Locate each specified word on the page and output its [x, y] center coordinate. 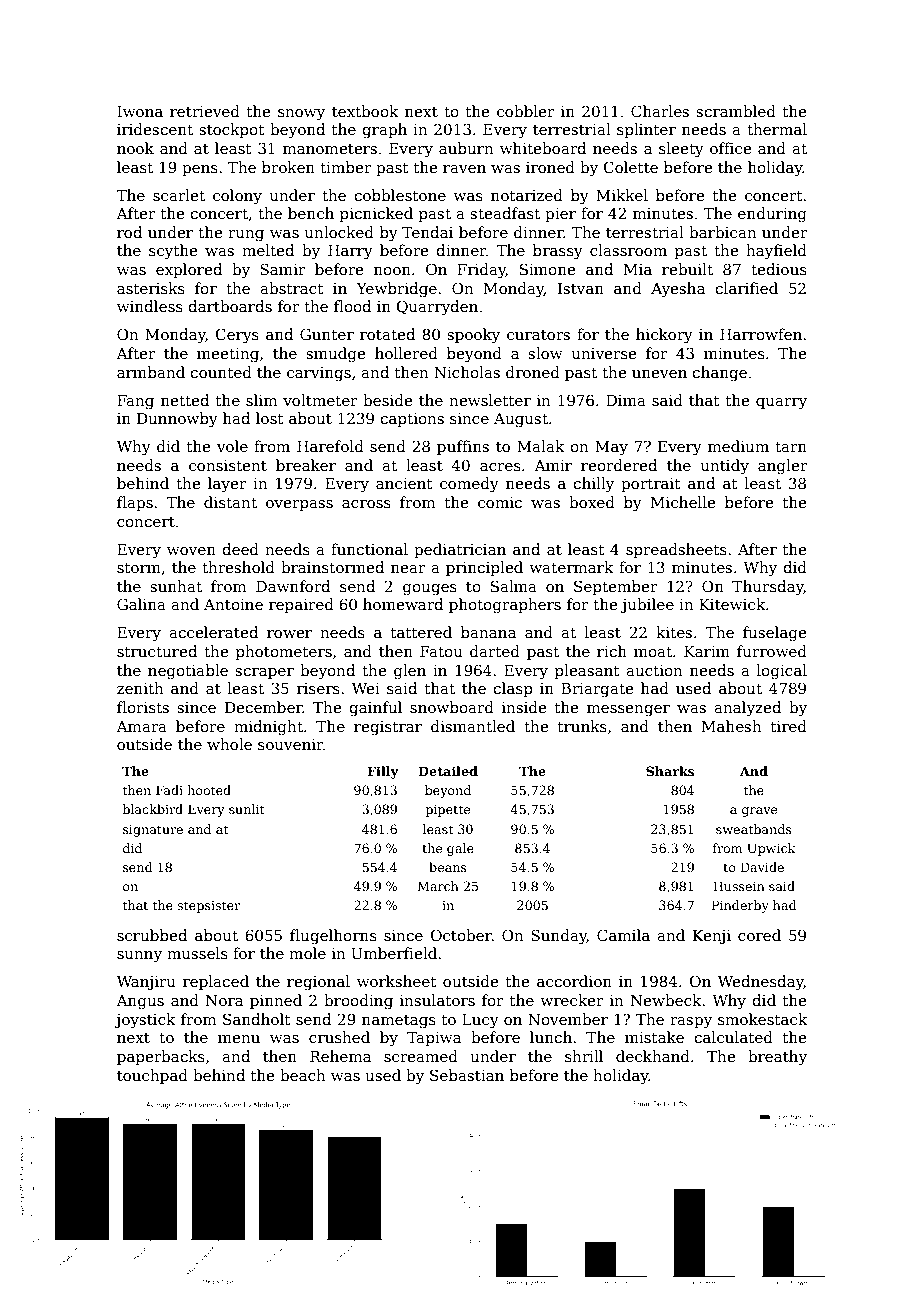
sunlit [247, 809]
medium [738, 446]
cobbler [526, 111]
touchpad [152, 1076]
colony [237, 197]
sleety [681, 150]
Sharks [670, 771]
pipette [448, 811]
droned [533, 372]
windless [150, 306]
